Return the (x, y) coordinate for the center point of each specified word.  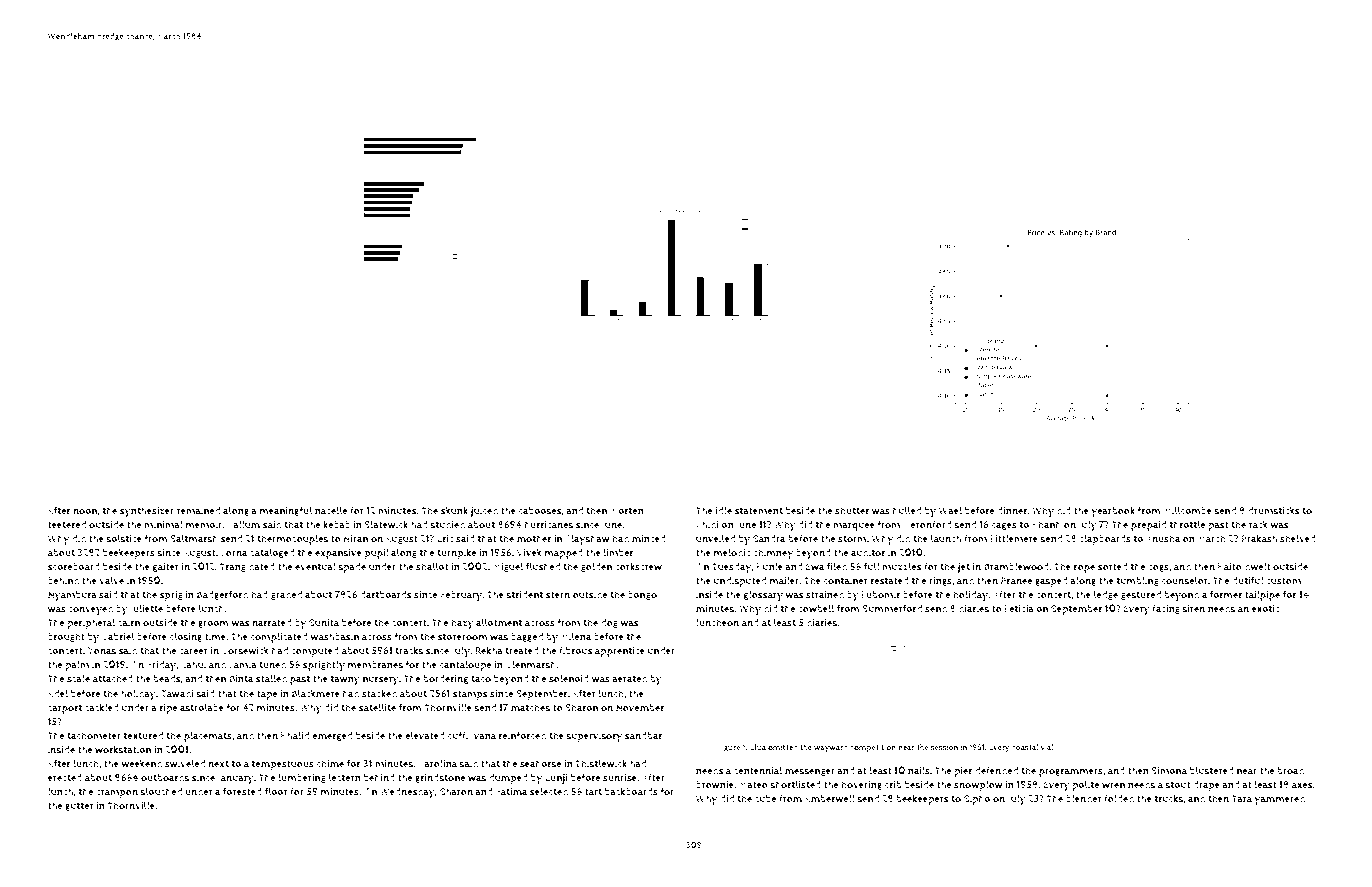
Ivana (483, 735)
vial (1047, 747)
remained (198, 510)
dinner (1012, 511)
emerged (332, 736)
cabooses (540, 511)
